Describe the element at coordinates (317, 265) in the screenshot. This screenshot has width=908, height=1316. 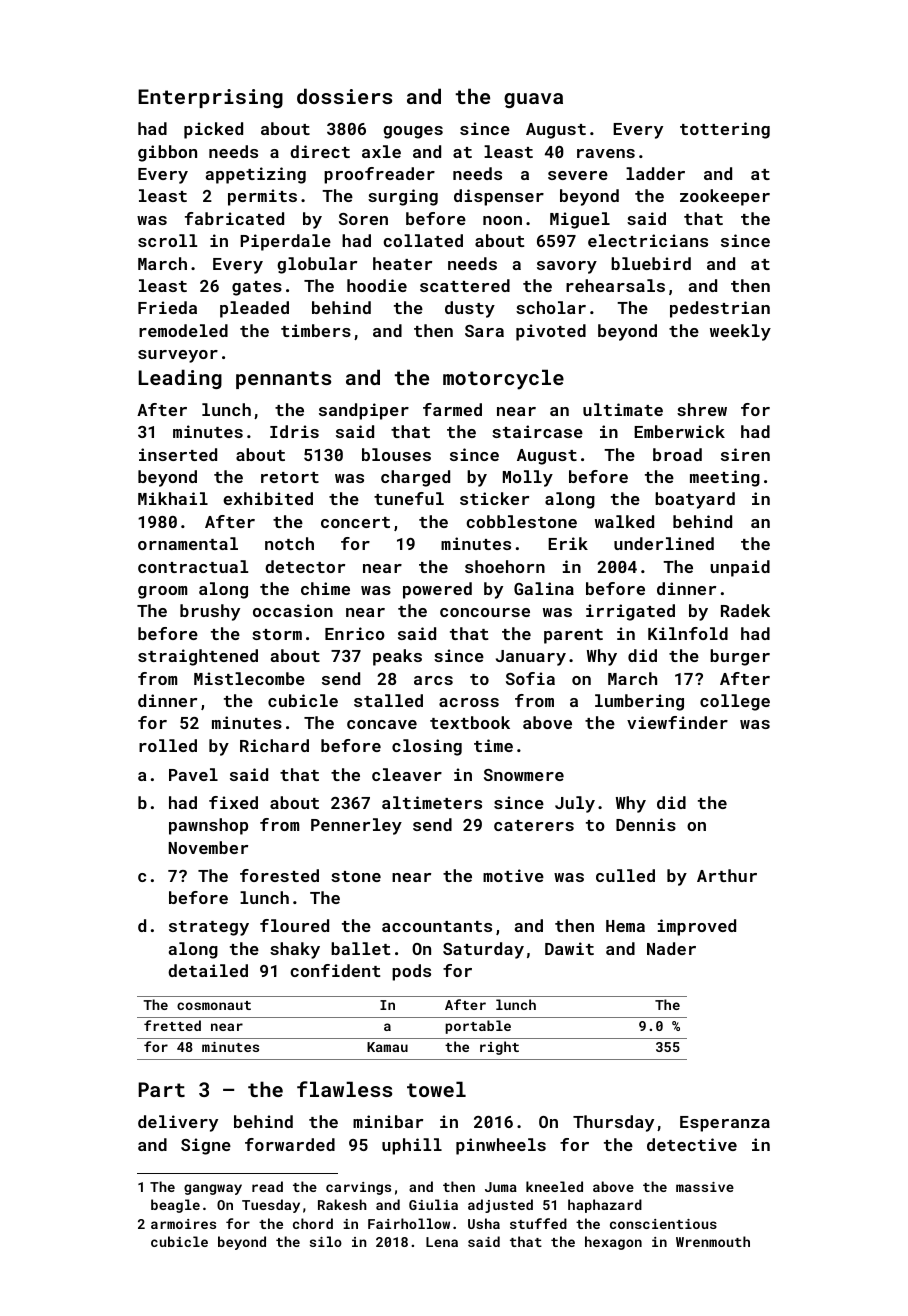
I see `globular` at that location.
